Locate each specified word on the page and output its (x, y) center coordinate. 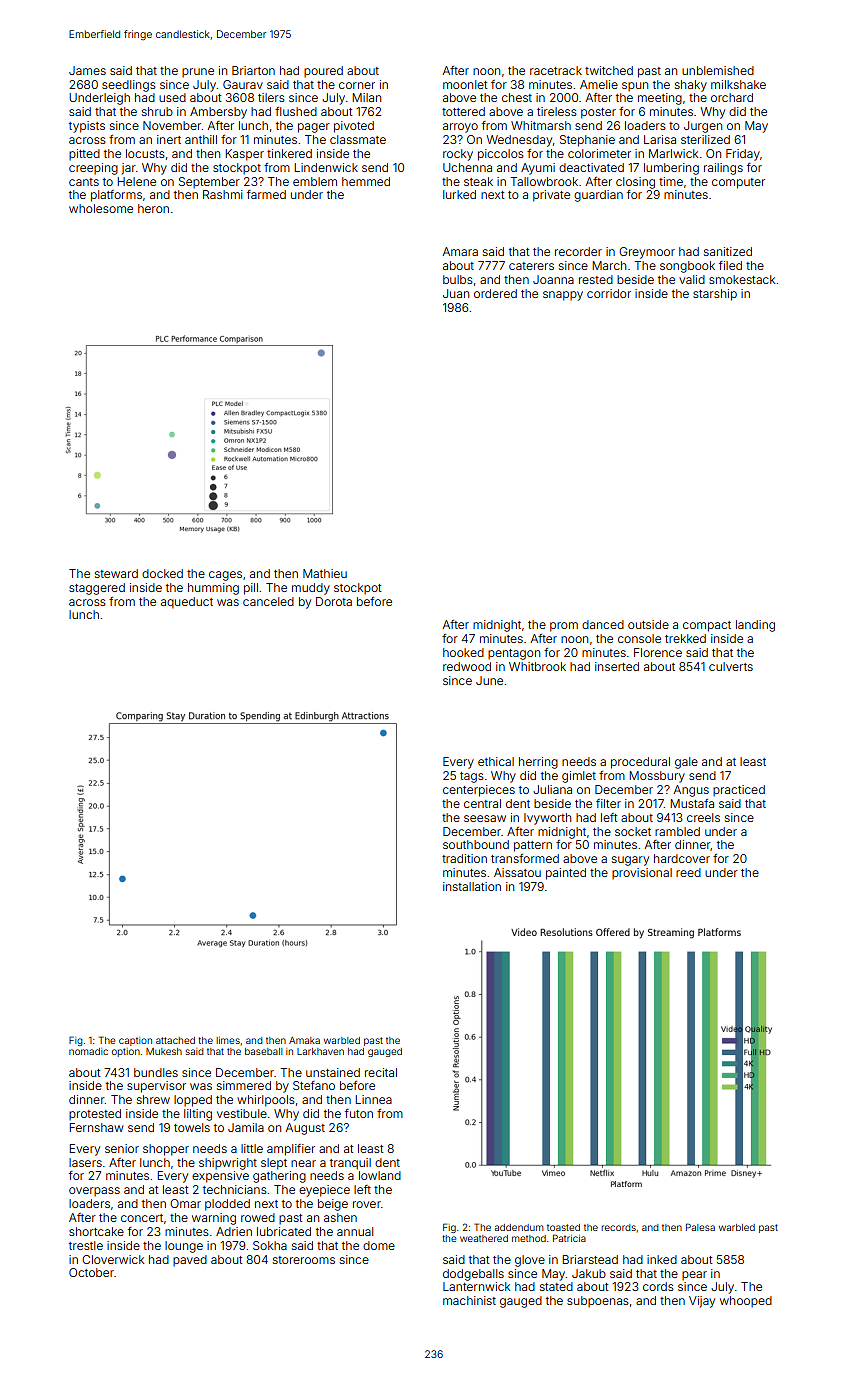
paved (190, 1261)
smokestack (742, 279)
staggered (97, 589)
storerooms (304, 1260)
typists (87, 127)
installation (472, 886)
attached (175, 1040)
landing (755, 626)
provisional (642, 874)
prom (564, 627)
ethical (496, 761)
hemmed (366, 181)
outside (648, 624)
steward (116, 573)
